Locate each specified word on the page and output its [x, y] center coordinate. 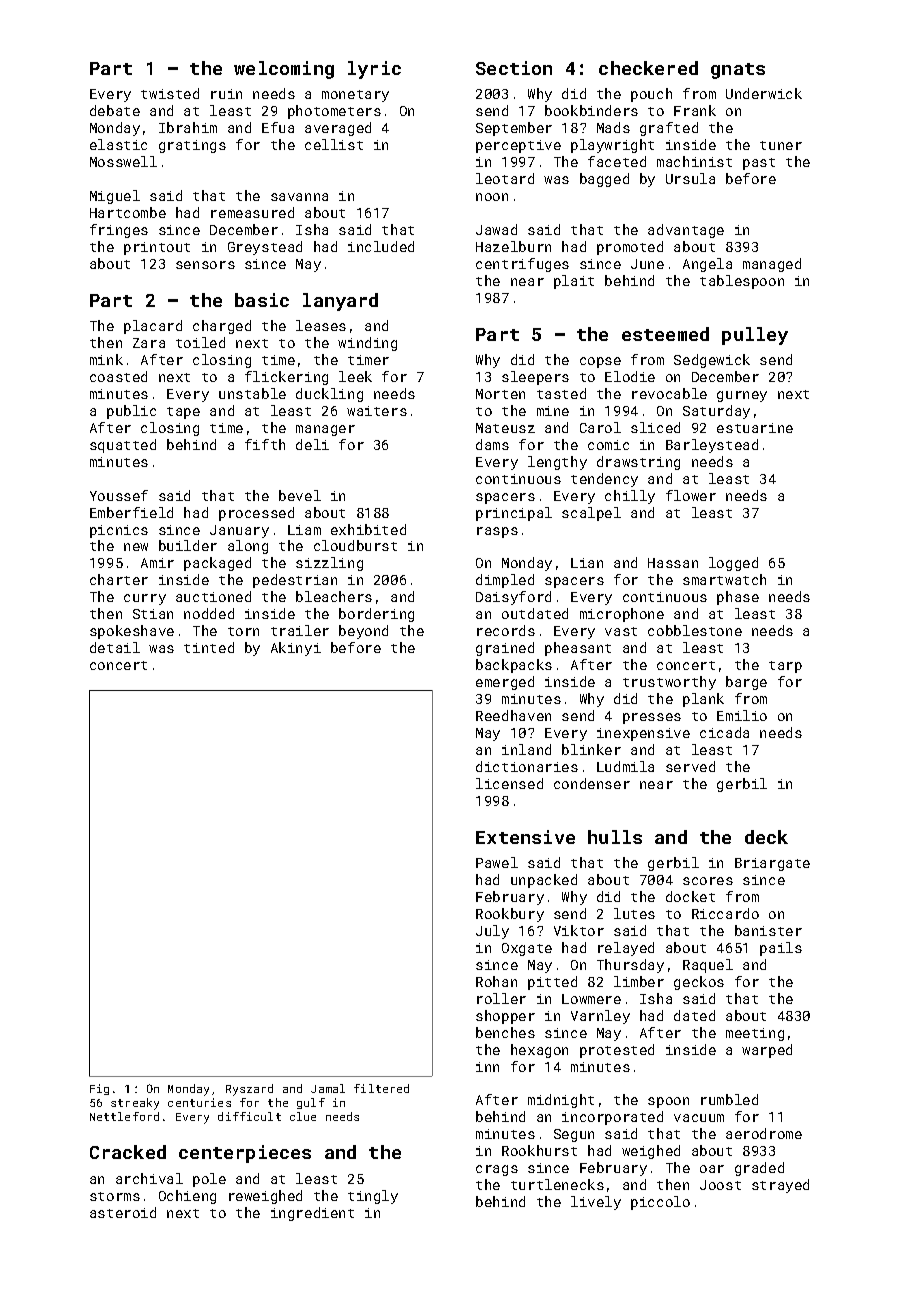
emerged [505, 683]
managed [772, 265]
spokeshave [132, 632]
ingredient [312, 1214]
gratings [192, 146]
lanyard [340, 302]
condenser [592, 783]
